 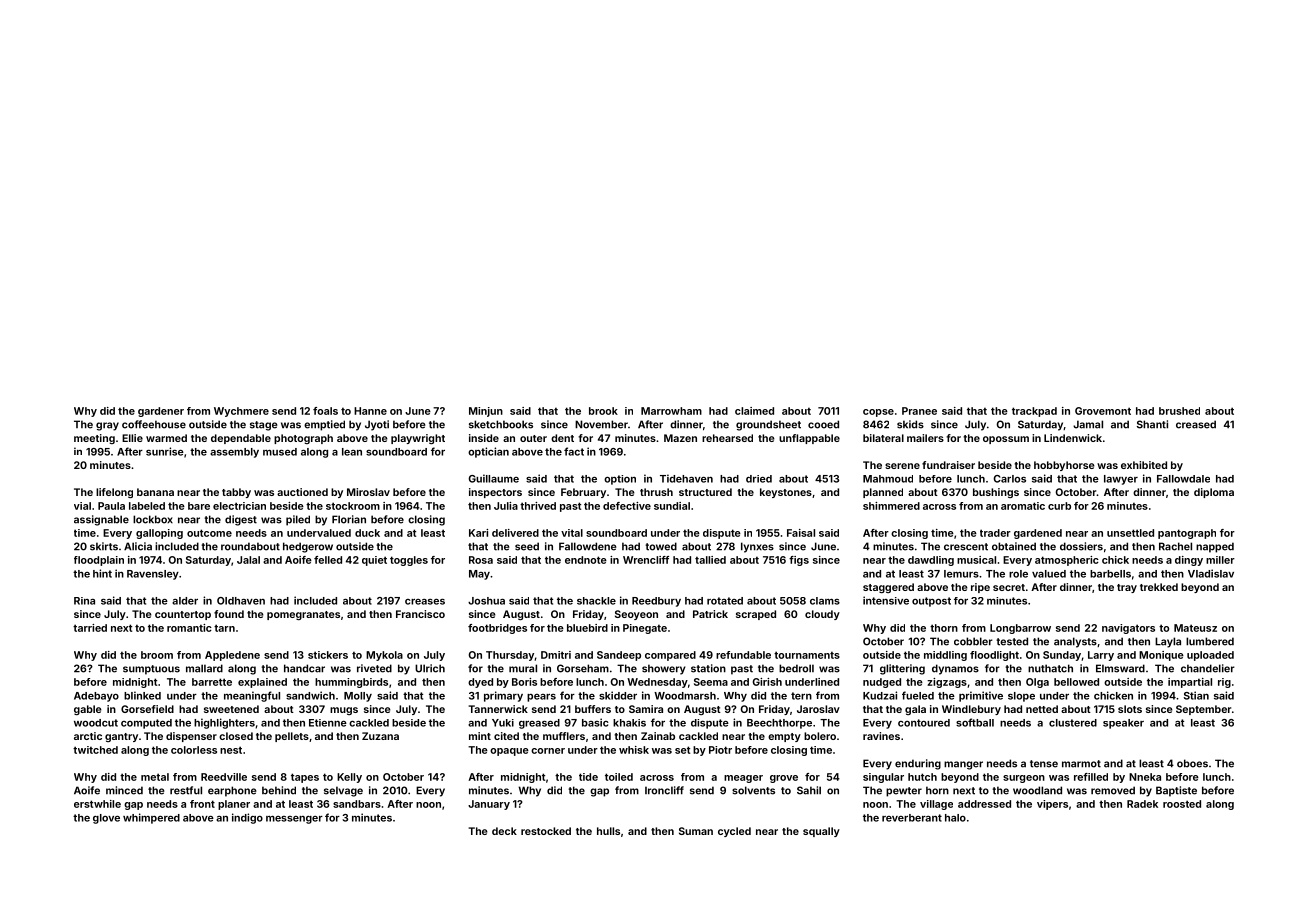 What do you see at coordinates (1009, 587) in the screenshot?
I see `secret` at bounding box center [1009, 587].
